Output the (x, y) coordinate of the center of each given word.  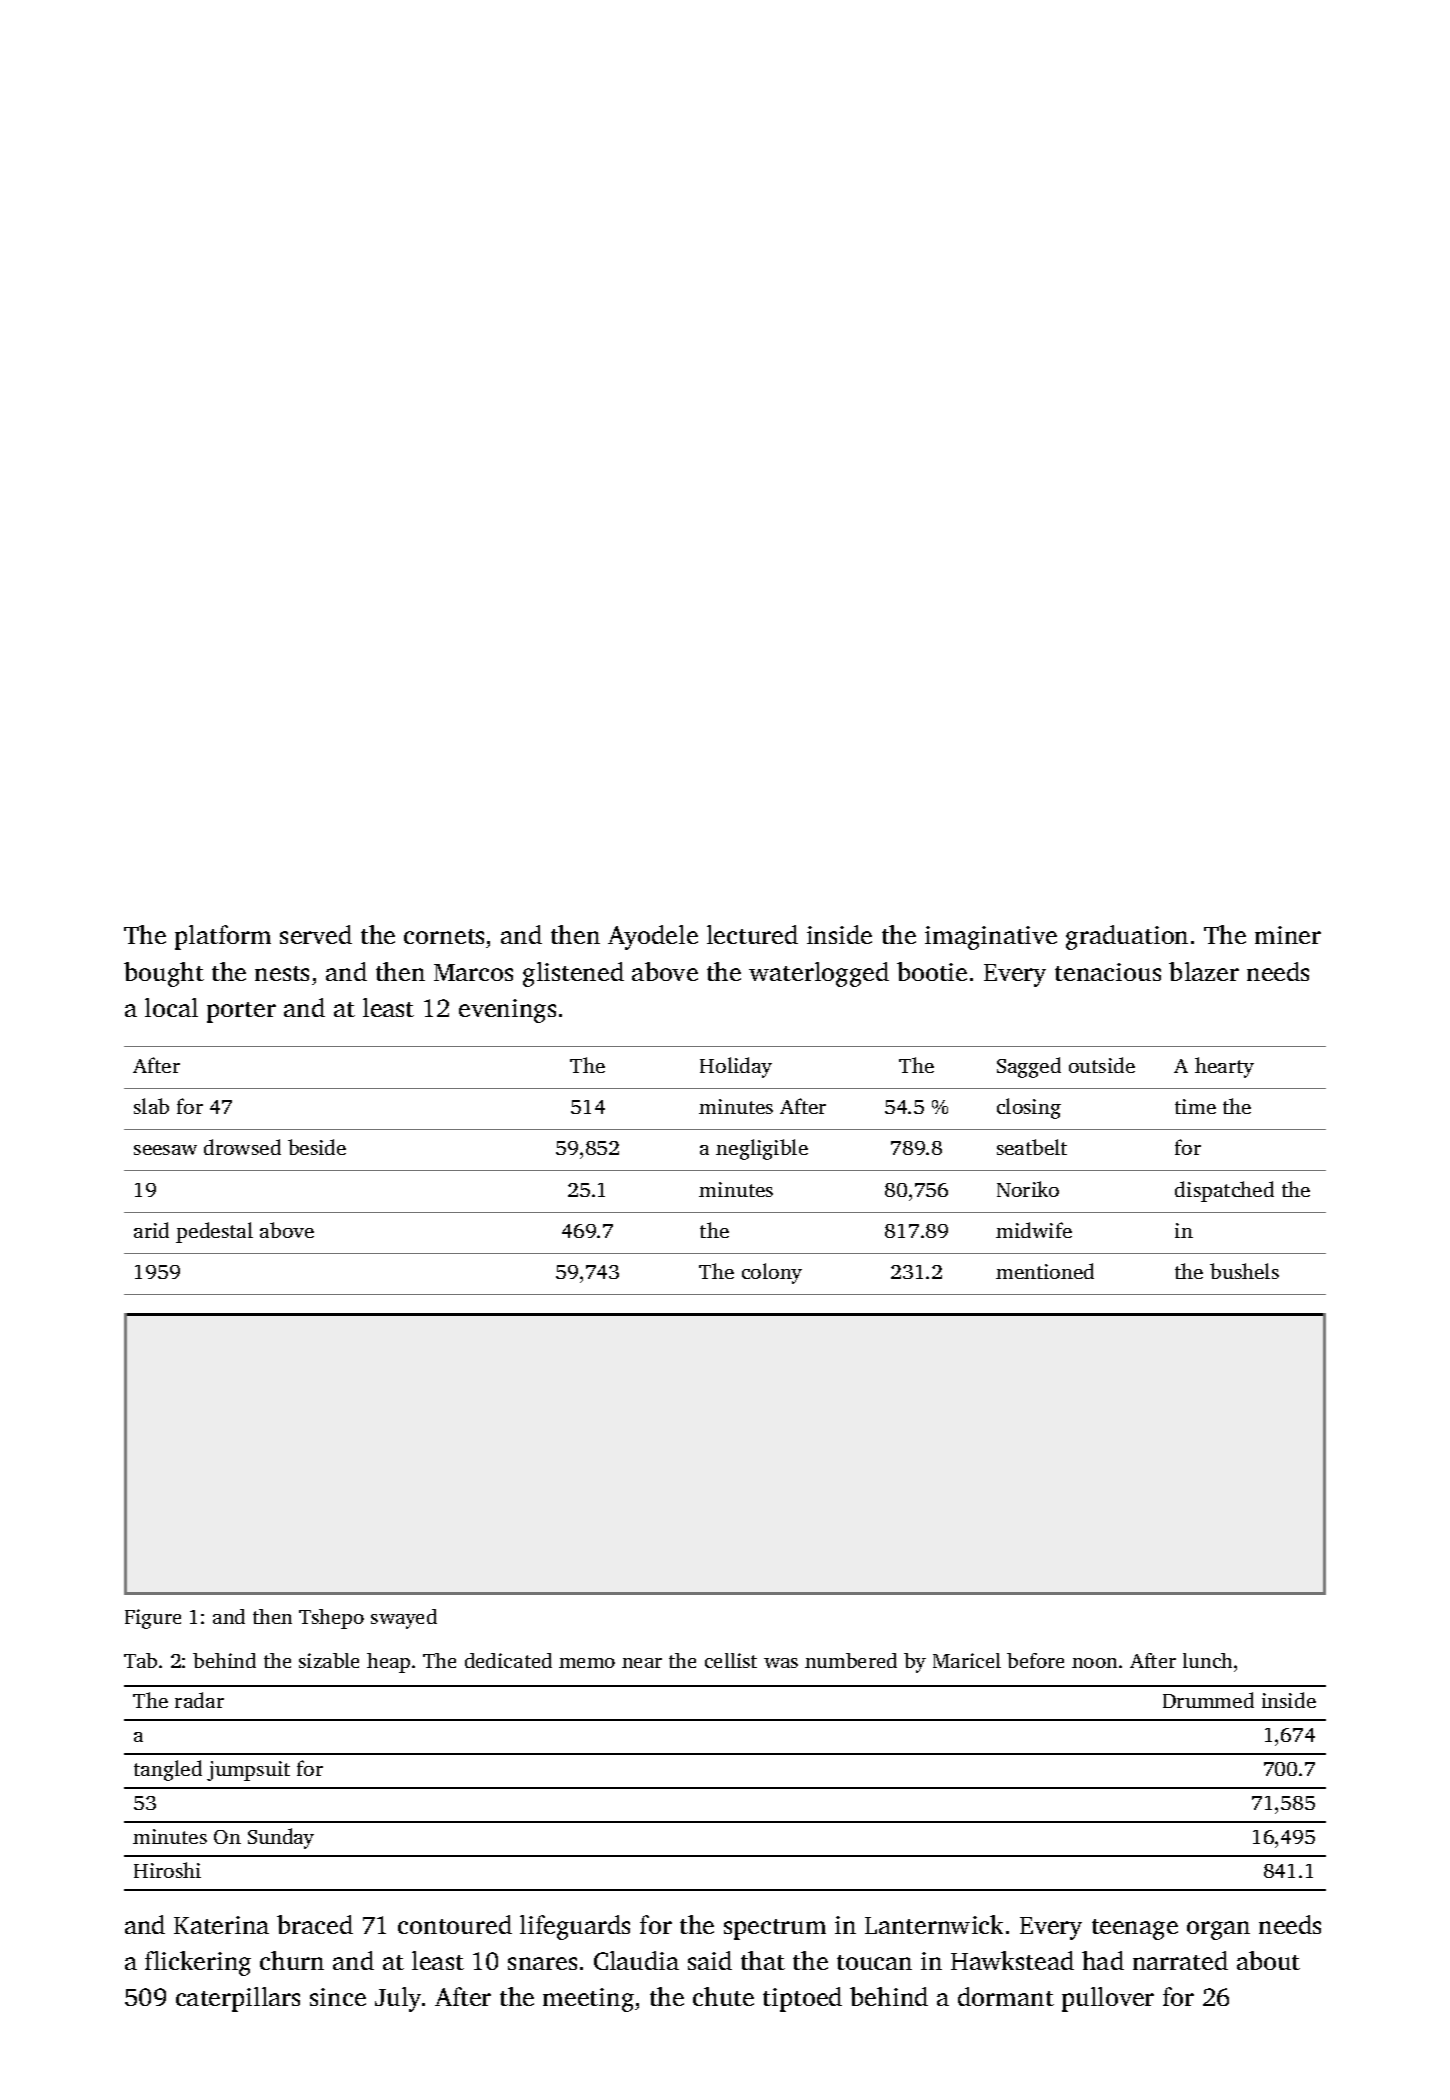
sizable (329, 1660)
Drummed (1208, 1700)
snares (542, 1963)
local (171, 1007)
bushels (1244, 1271)
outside (1102, 1065)
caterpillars (238, 1999)
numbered (851, 1660)
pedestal (214, 1232)
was (781, 1663)
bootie (932, 971)
